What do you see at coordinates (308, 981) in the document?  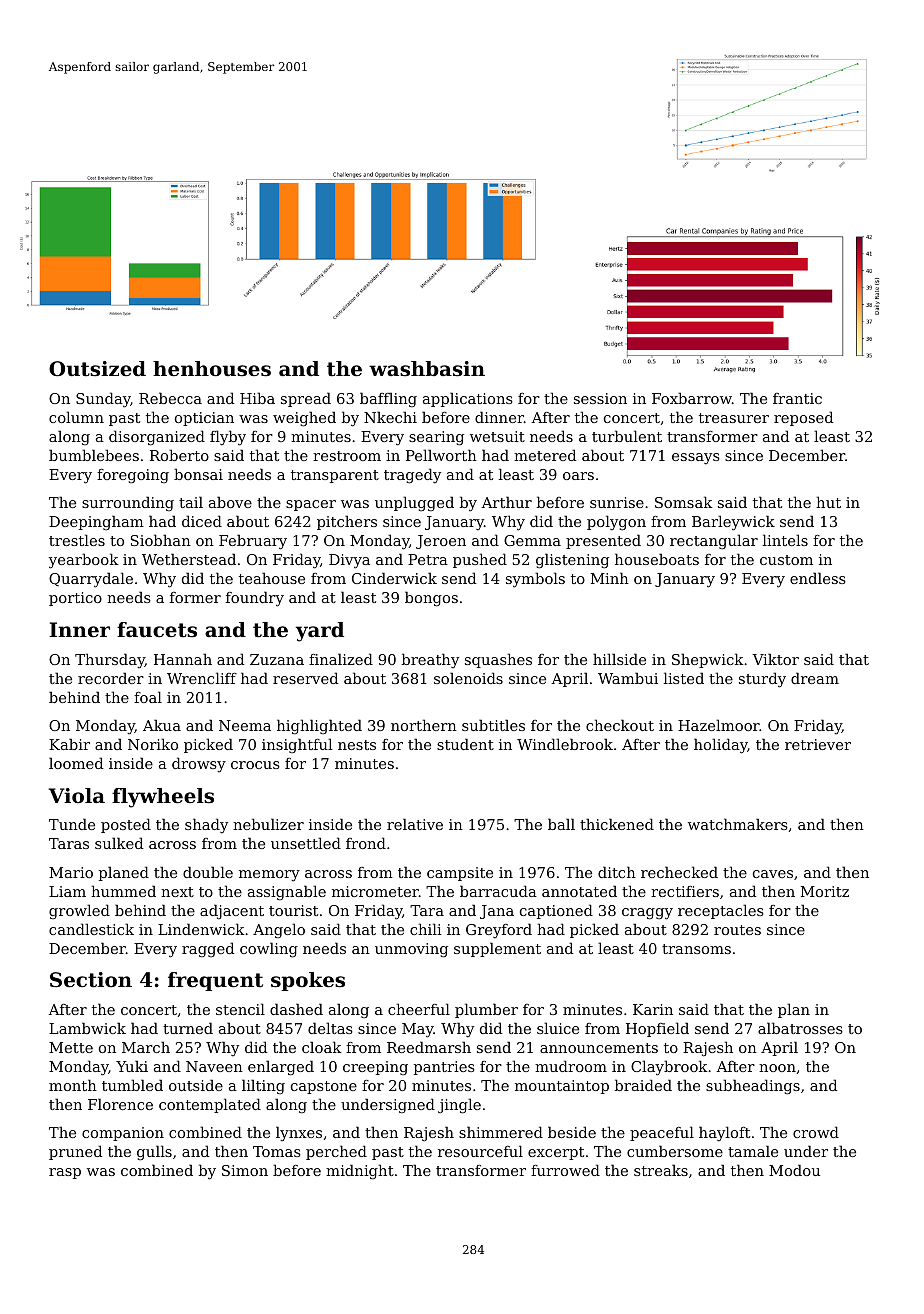 I see `spokes` at bounding box center [308, 981].
